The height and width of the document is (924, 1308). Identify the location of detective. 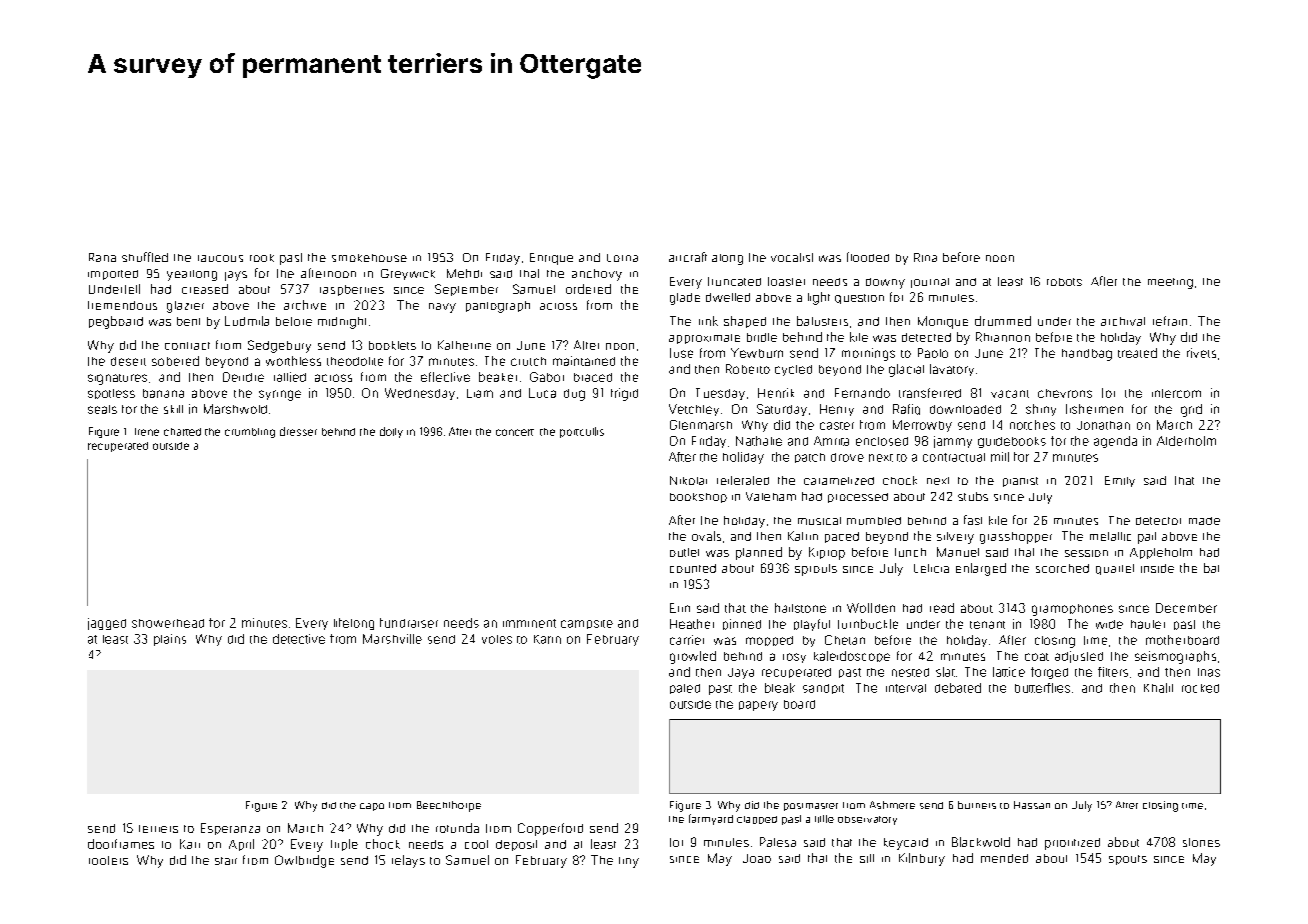
(299, 639).
